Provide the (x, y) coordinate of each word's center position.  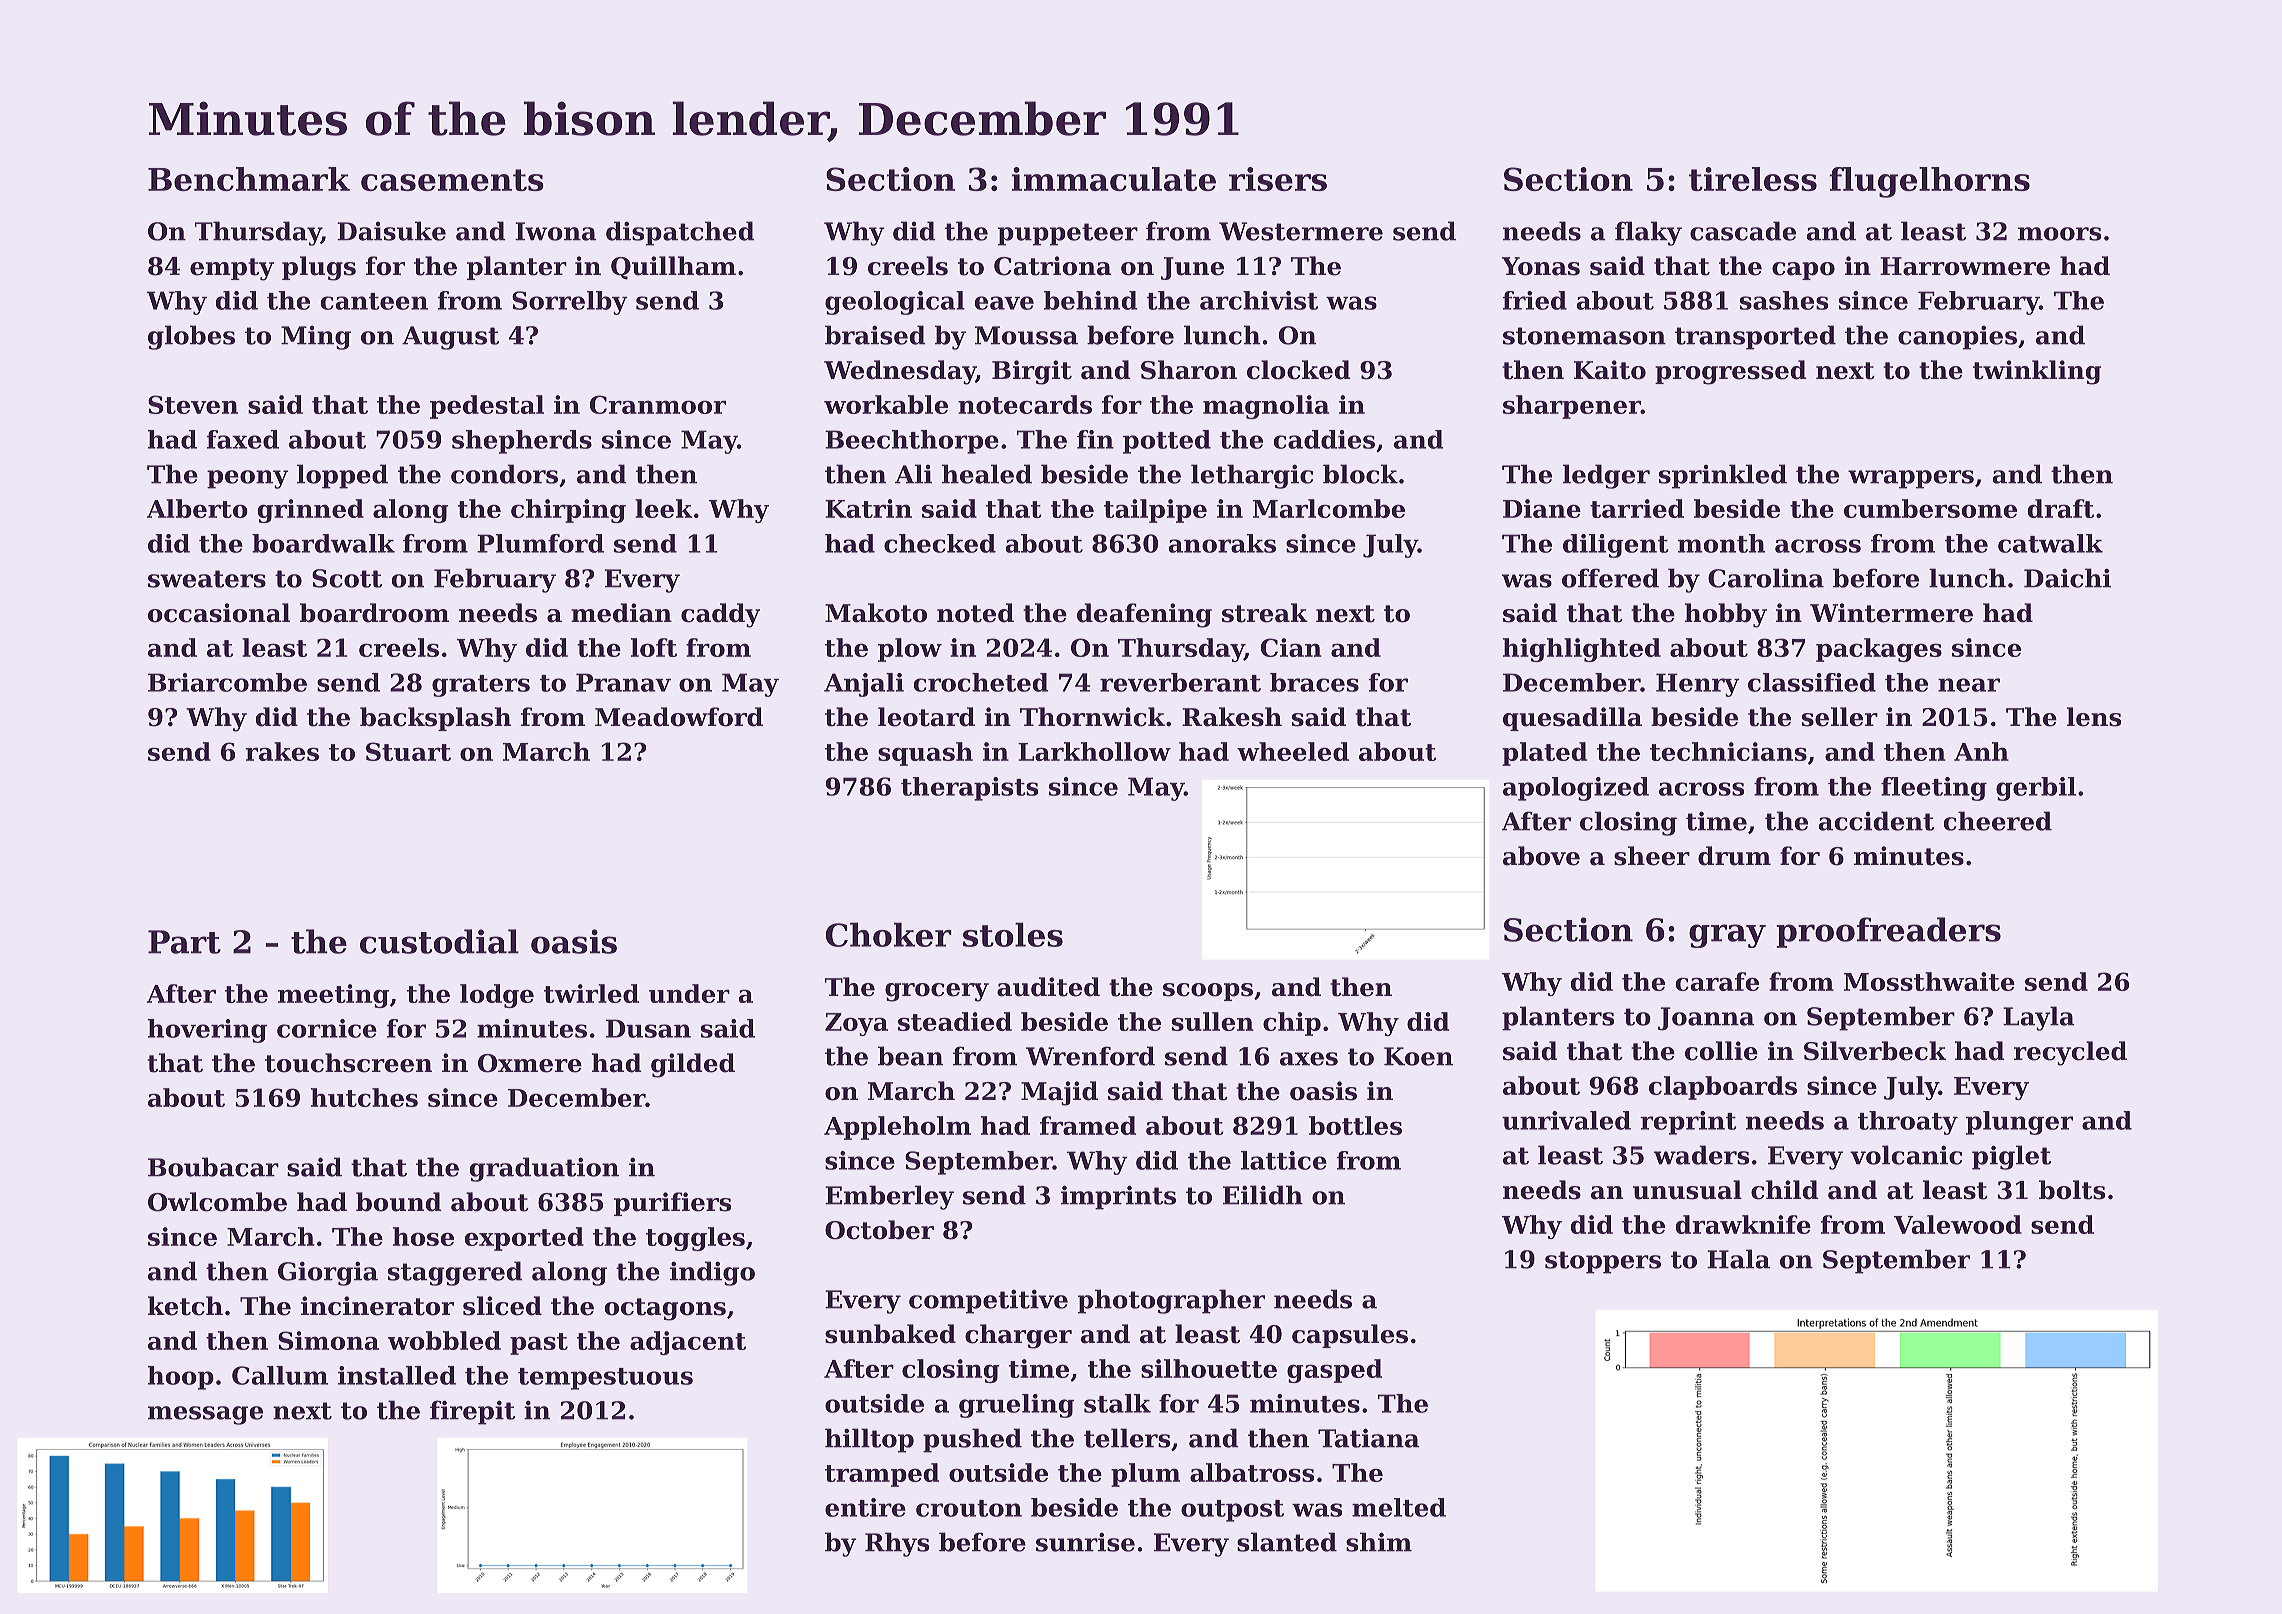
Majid (1059, 1093)
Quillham (673, 268)
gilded (693, 1065)
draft (2061, 508)
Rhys (897, 1544)
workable (886, 404)
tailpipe (1155, 511)
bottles (1355, 1125)
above (1541, 856)
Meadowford (679, 717)
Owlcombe (217, 1202)
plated (1544, 754)
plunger (2019, 1123)
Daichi (2067, 578)
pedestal (487, 407)
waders (1701, 1155)
